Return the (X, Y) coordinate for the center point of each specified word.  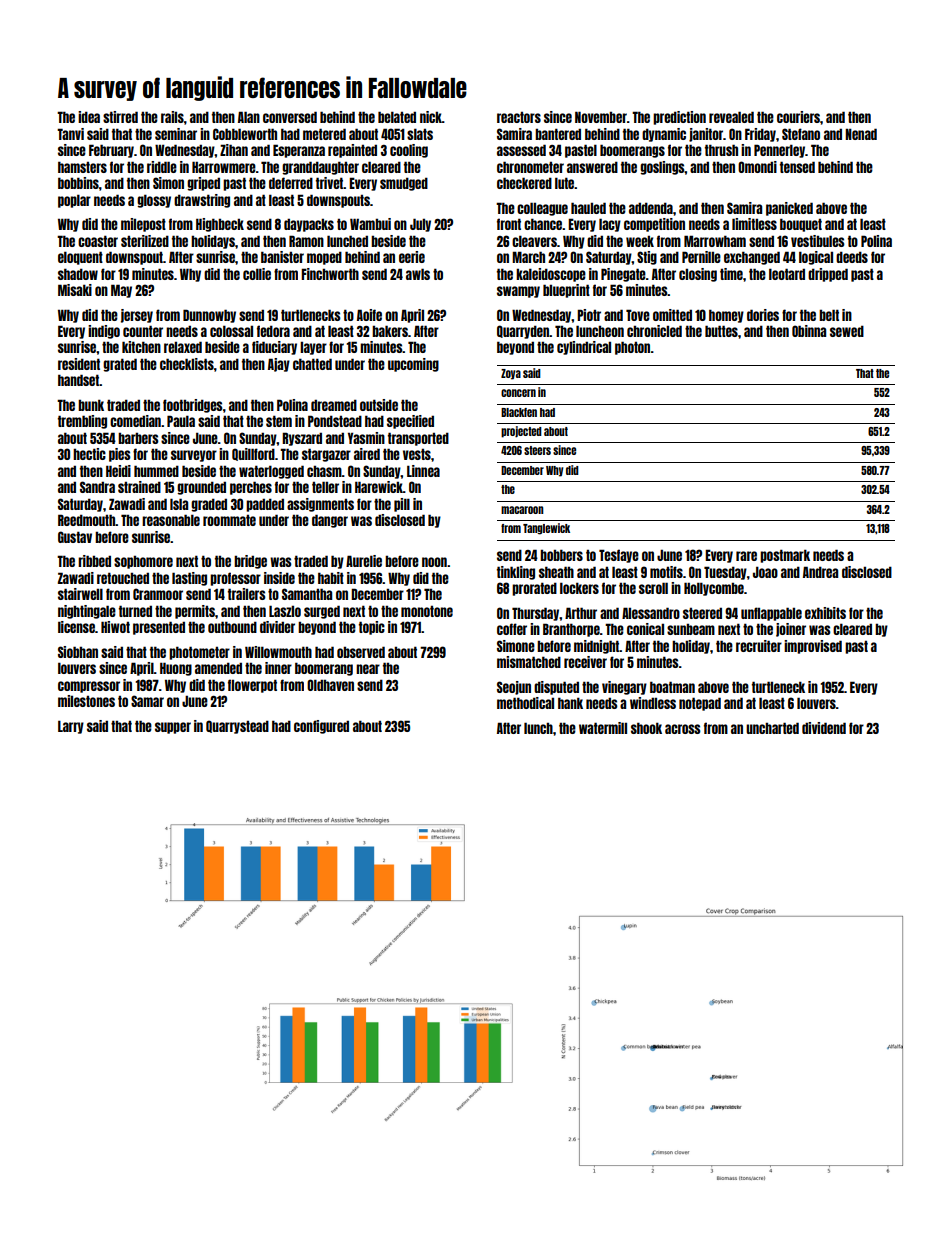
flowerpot (252, 686)
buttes (721, 331)
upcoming (413, 365)
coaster (98, 241)
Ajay (279, 365)
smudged (404, 184)
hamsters (82, 167)
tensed (797, 167)
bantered (558, 134)
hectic (89, 454)
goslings (662, 168)
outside (379, 405)
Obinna (809, 331)
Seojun (514, 688)
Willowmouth (278, 652)
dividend (824, 728)
